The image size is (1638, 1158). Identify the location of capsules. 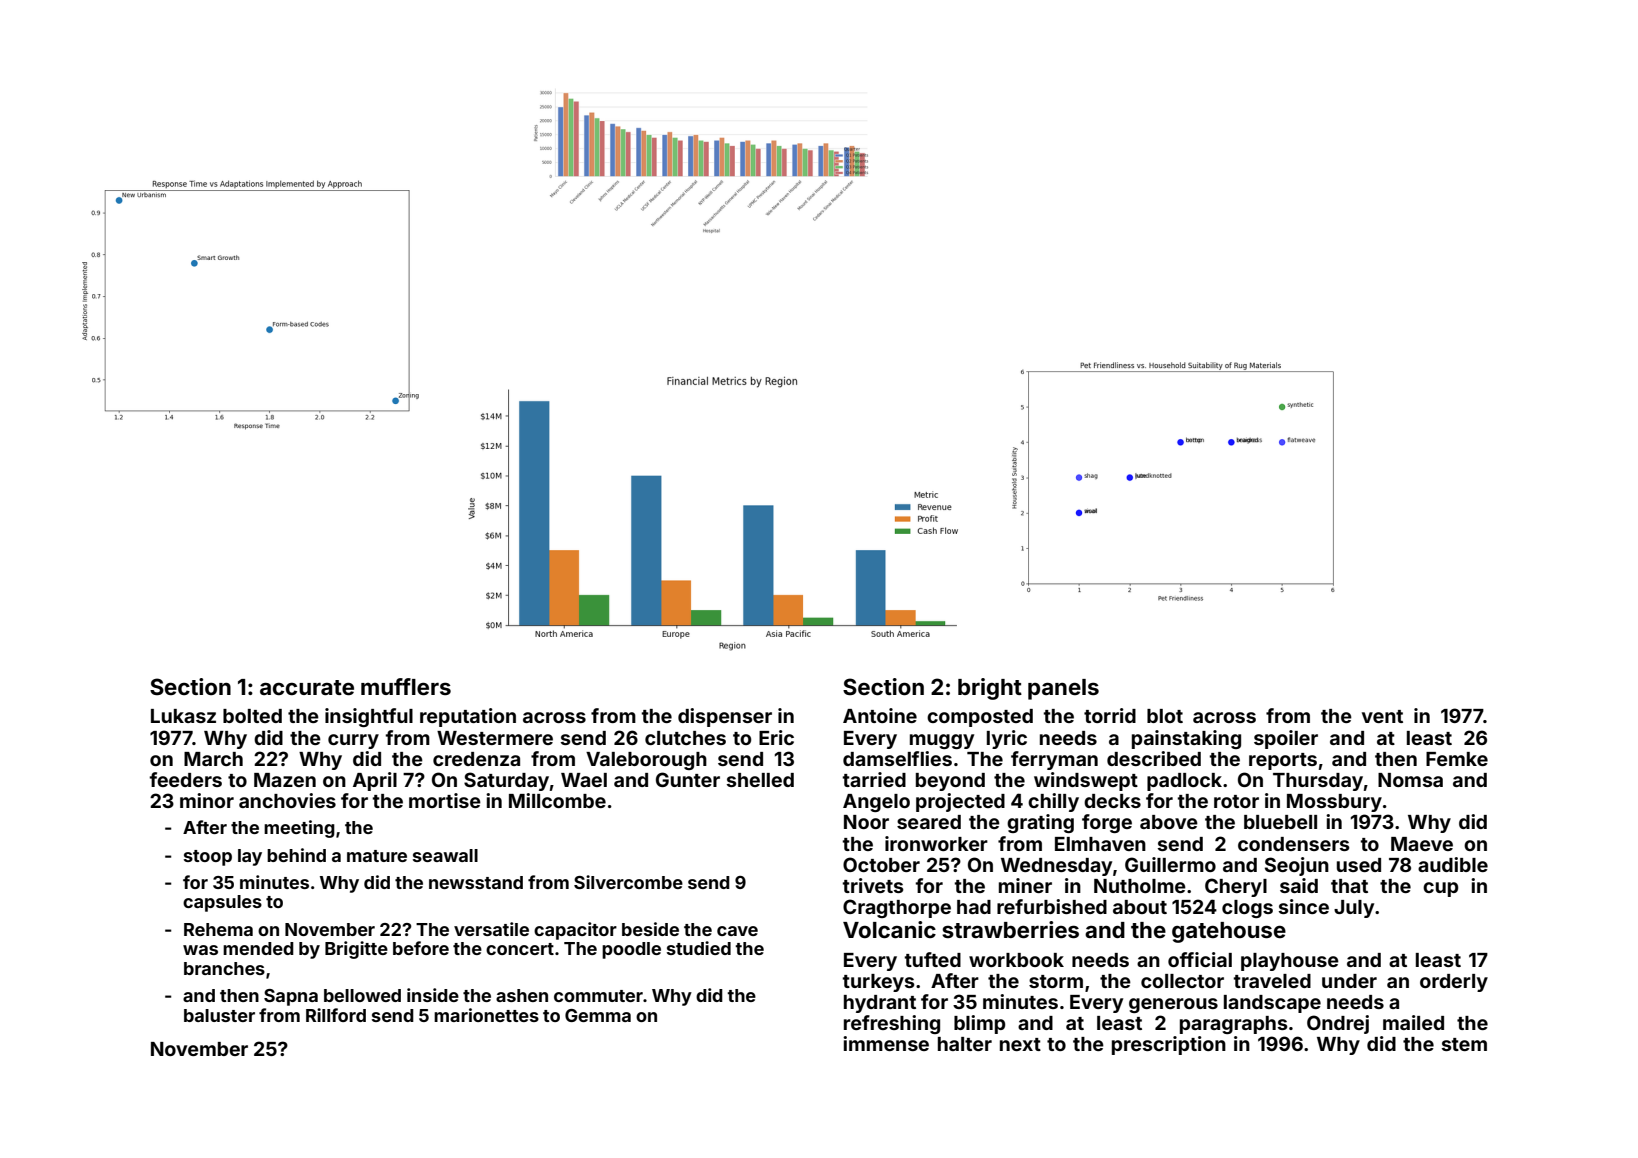
(222, 903).
